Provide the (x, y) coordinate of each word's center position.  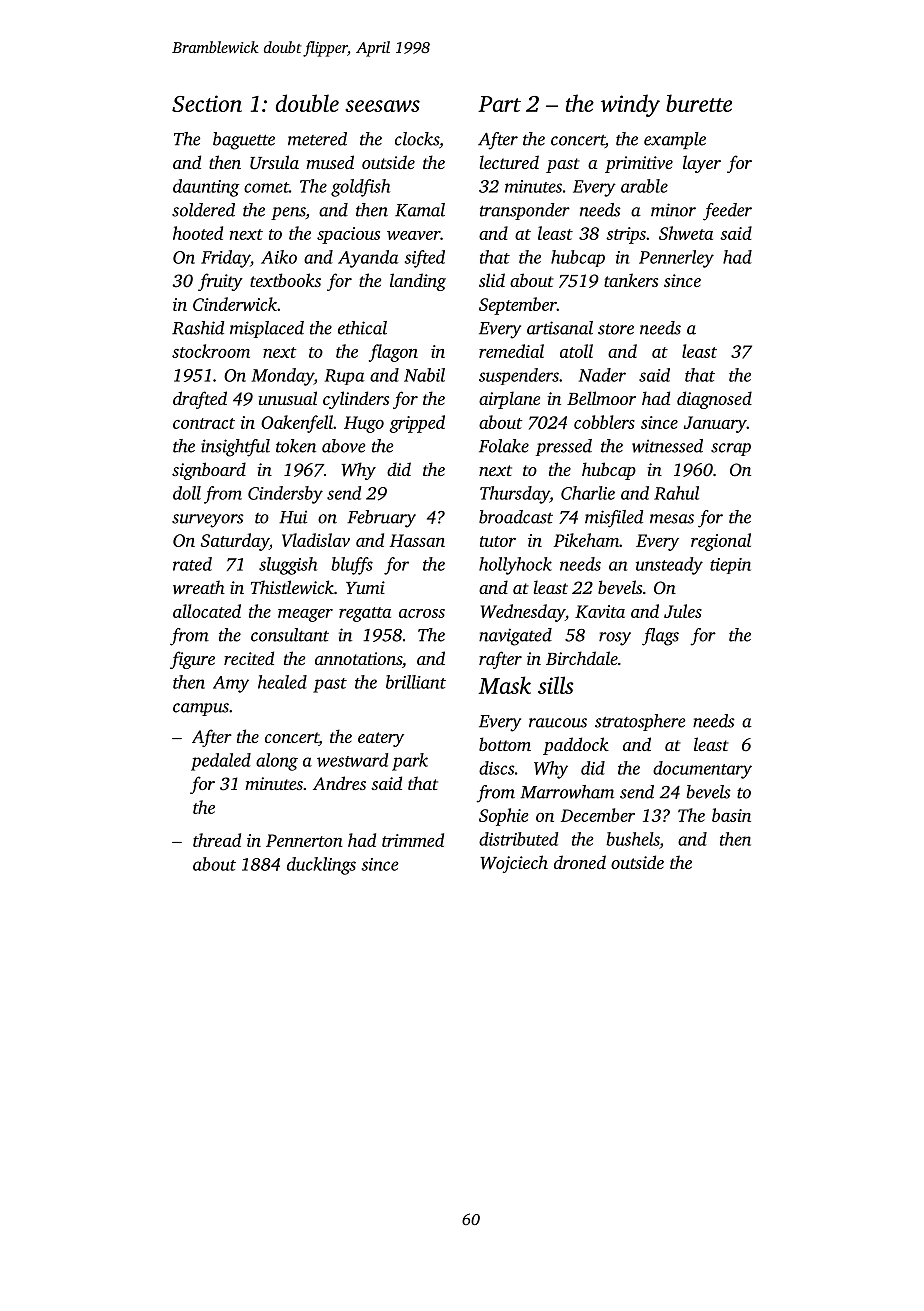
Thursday (515, 495)
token (296, 446)
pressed (564, 447)
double (307, 103)
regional (721, 542)
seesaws (382, 106)
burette (699, 103)
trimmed (413, 840)
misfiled (614, 519)
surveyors (208, 521)
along (277, 762)
